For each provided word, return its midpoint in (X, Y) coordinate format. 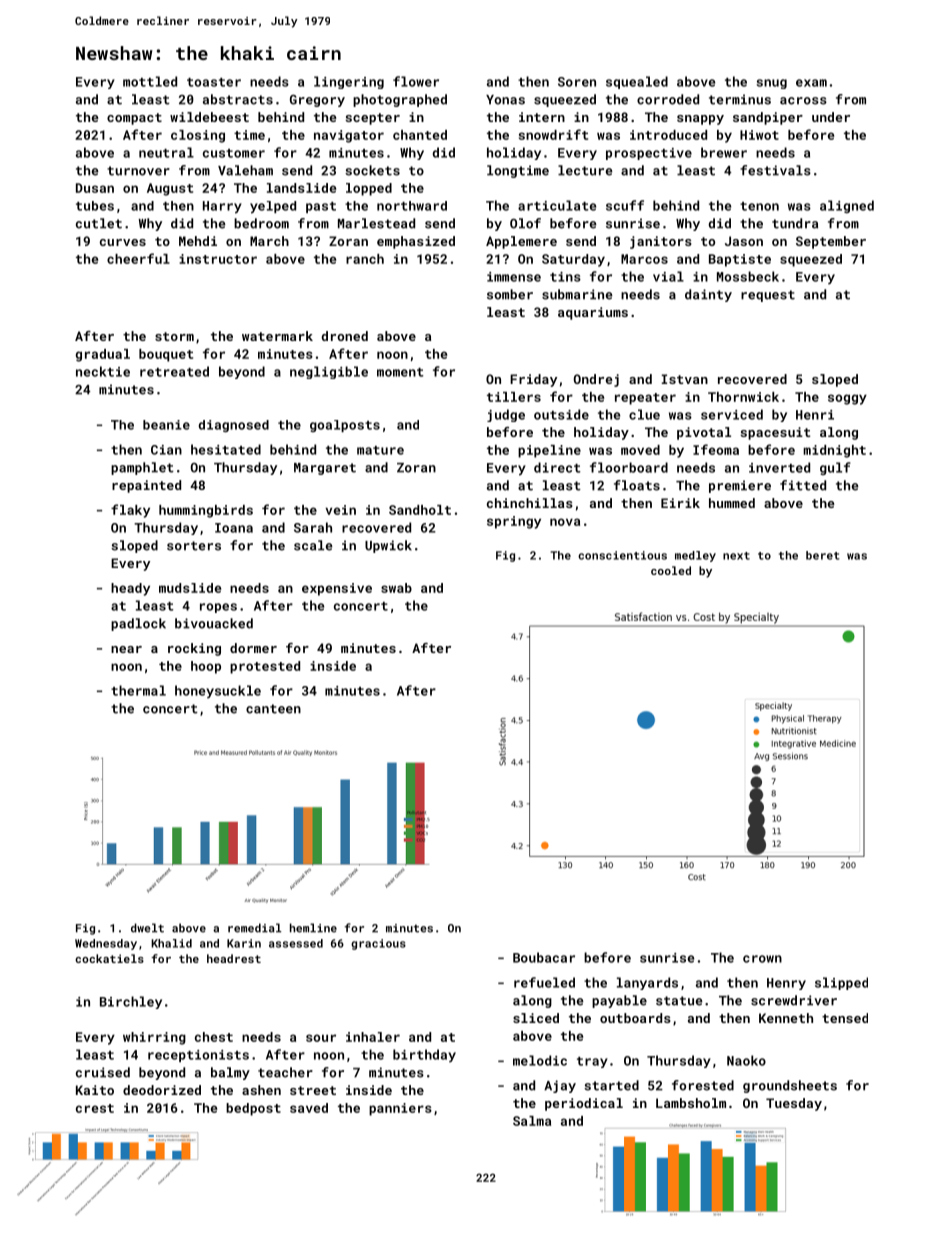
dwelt (147, 928)
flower (416, 81)
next (736, 556)
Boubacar (544, 957)
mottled (150, 81)
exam (811, 83)
